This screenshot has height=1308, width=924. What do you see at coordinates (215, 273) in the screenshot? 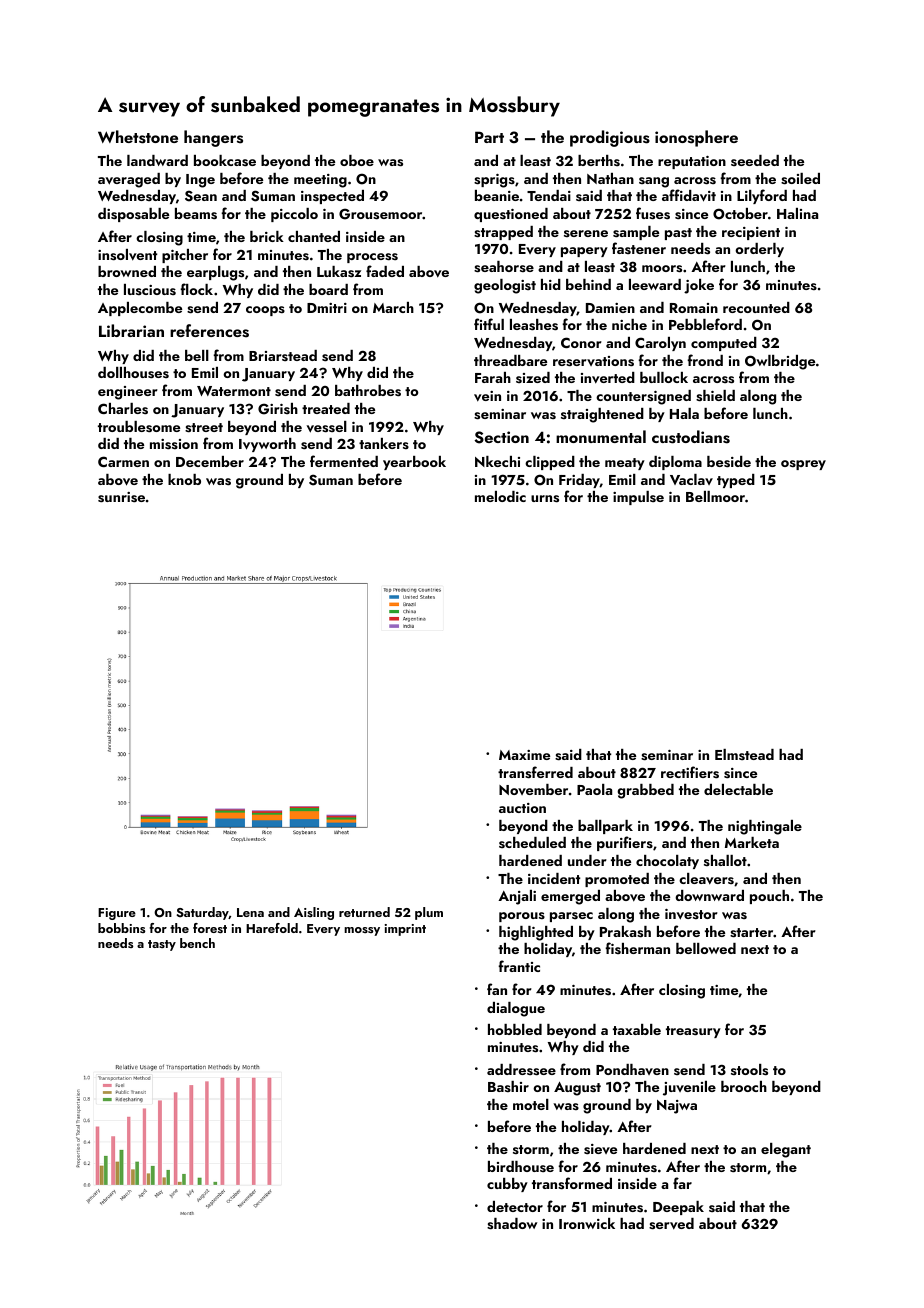
I see `earplugs` at bounding box center [215, 273].
